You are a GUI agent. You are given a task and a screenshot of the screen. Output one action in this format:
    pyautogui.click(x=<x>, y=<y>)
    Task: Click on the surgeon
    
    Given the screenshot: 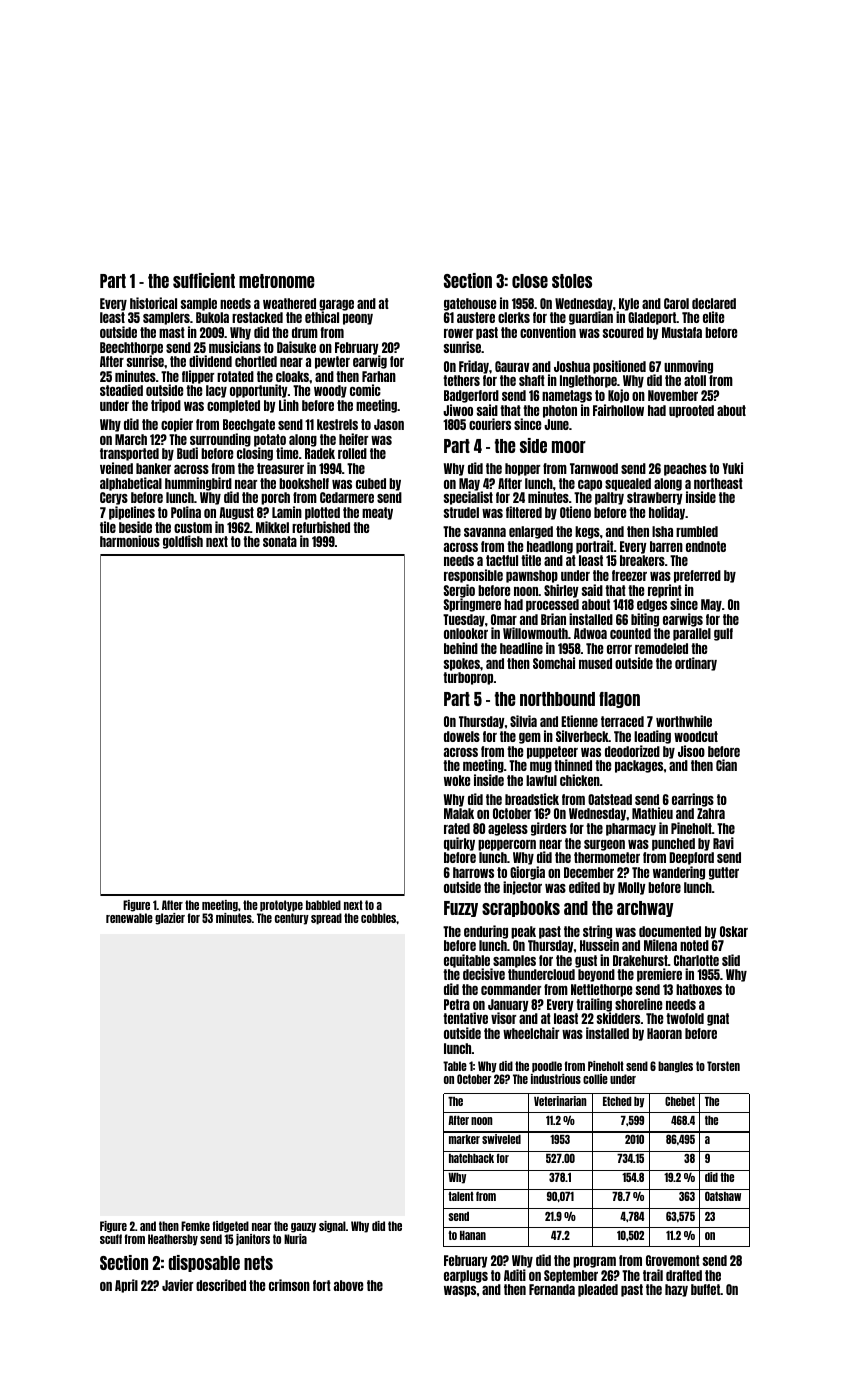 What is the action you would take?
    pyautogui.click(x=604, y=845)
